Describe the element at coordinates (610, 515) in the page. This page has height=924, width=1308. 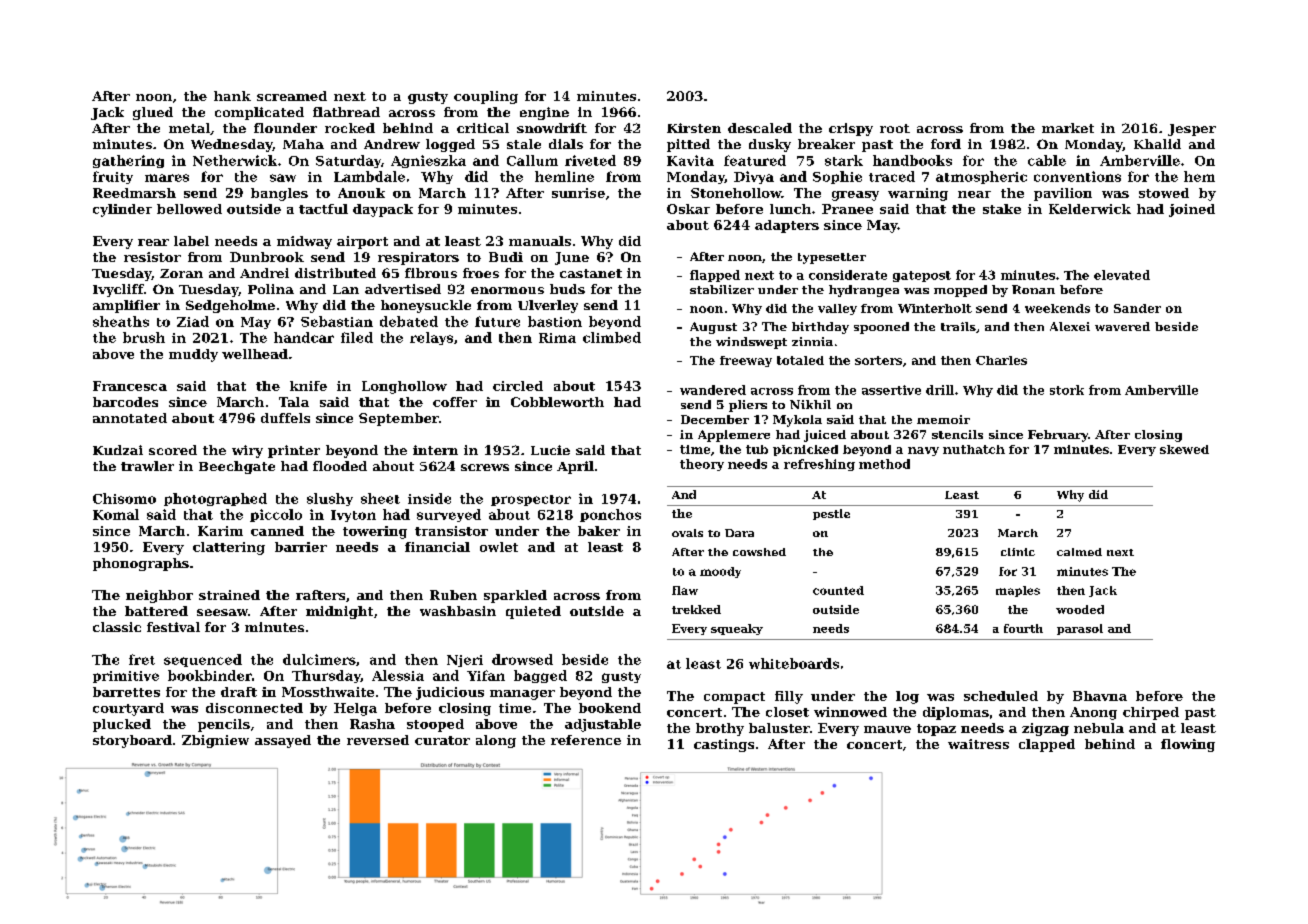
I see `ponchos` at that location.
